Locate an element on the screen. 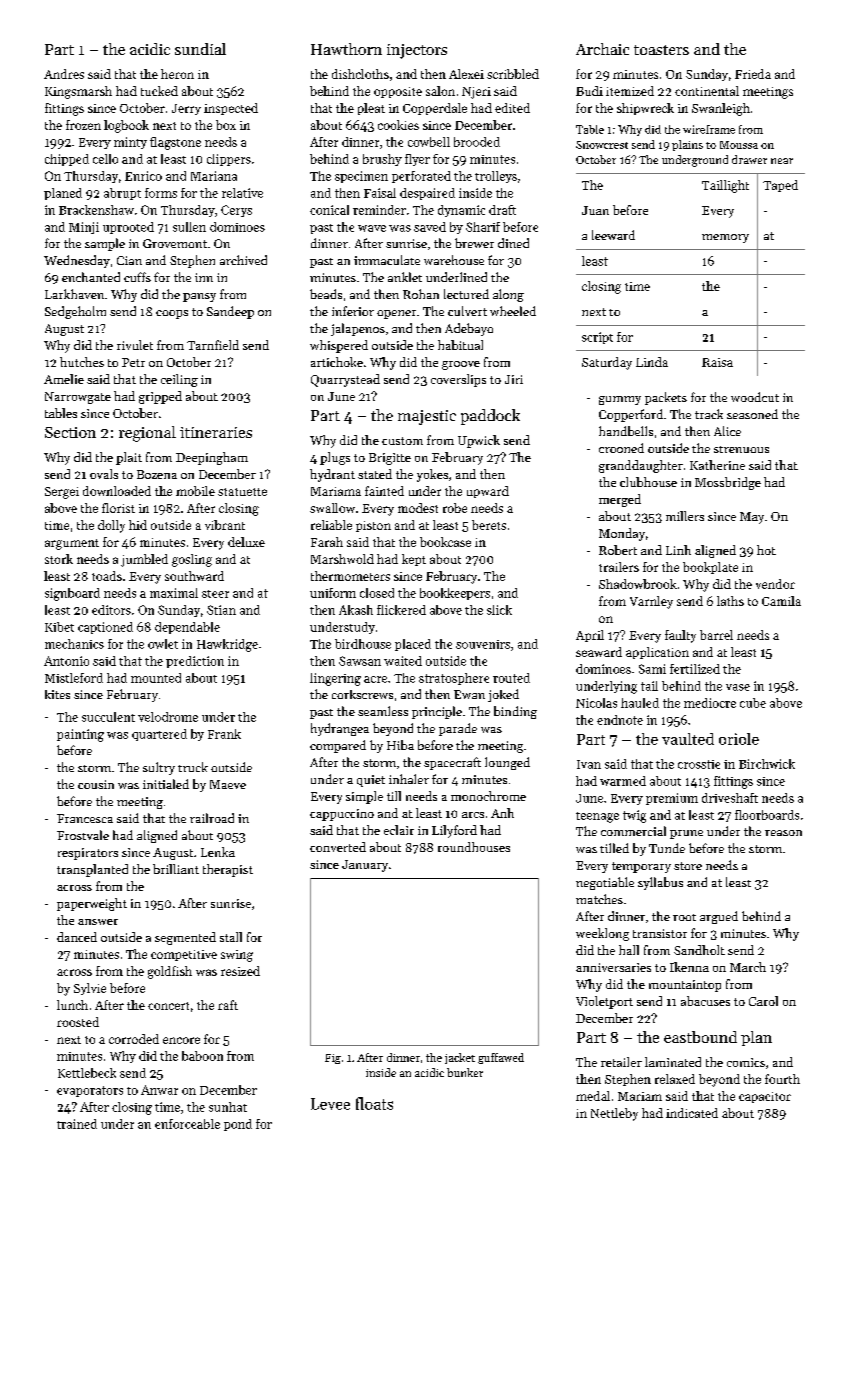  sultry is located at coordinates (159, 768).
